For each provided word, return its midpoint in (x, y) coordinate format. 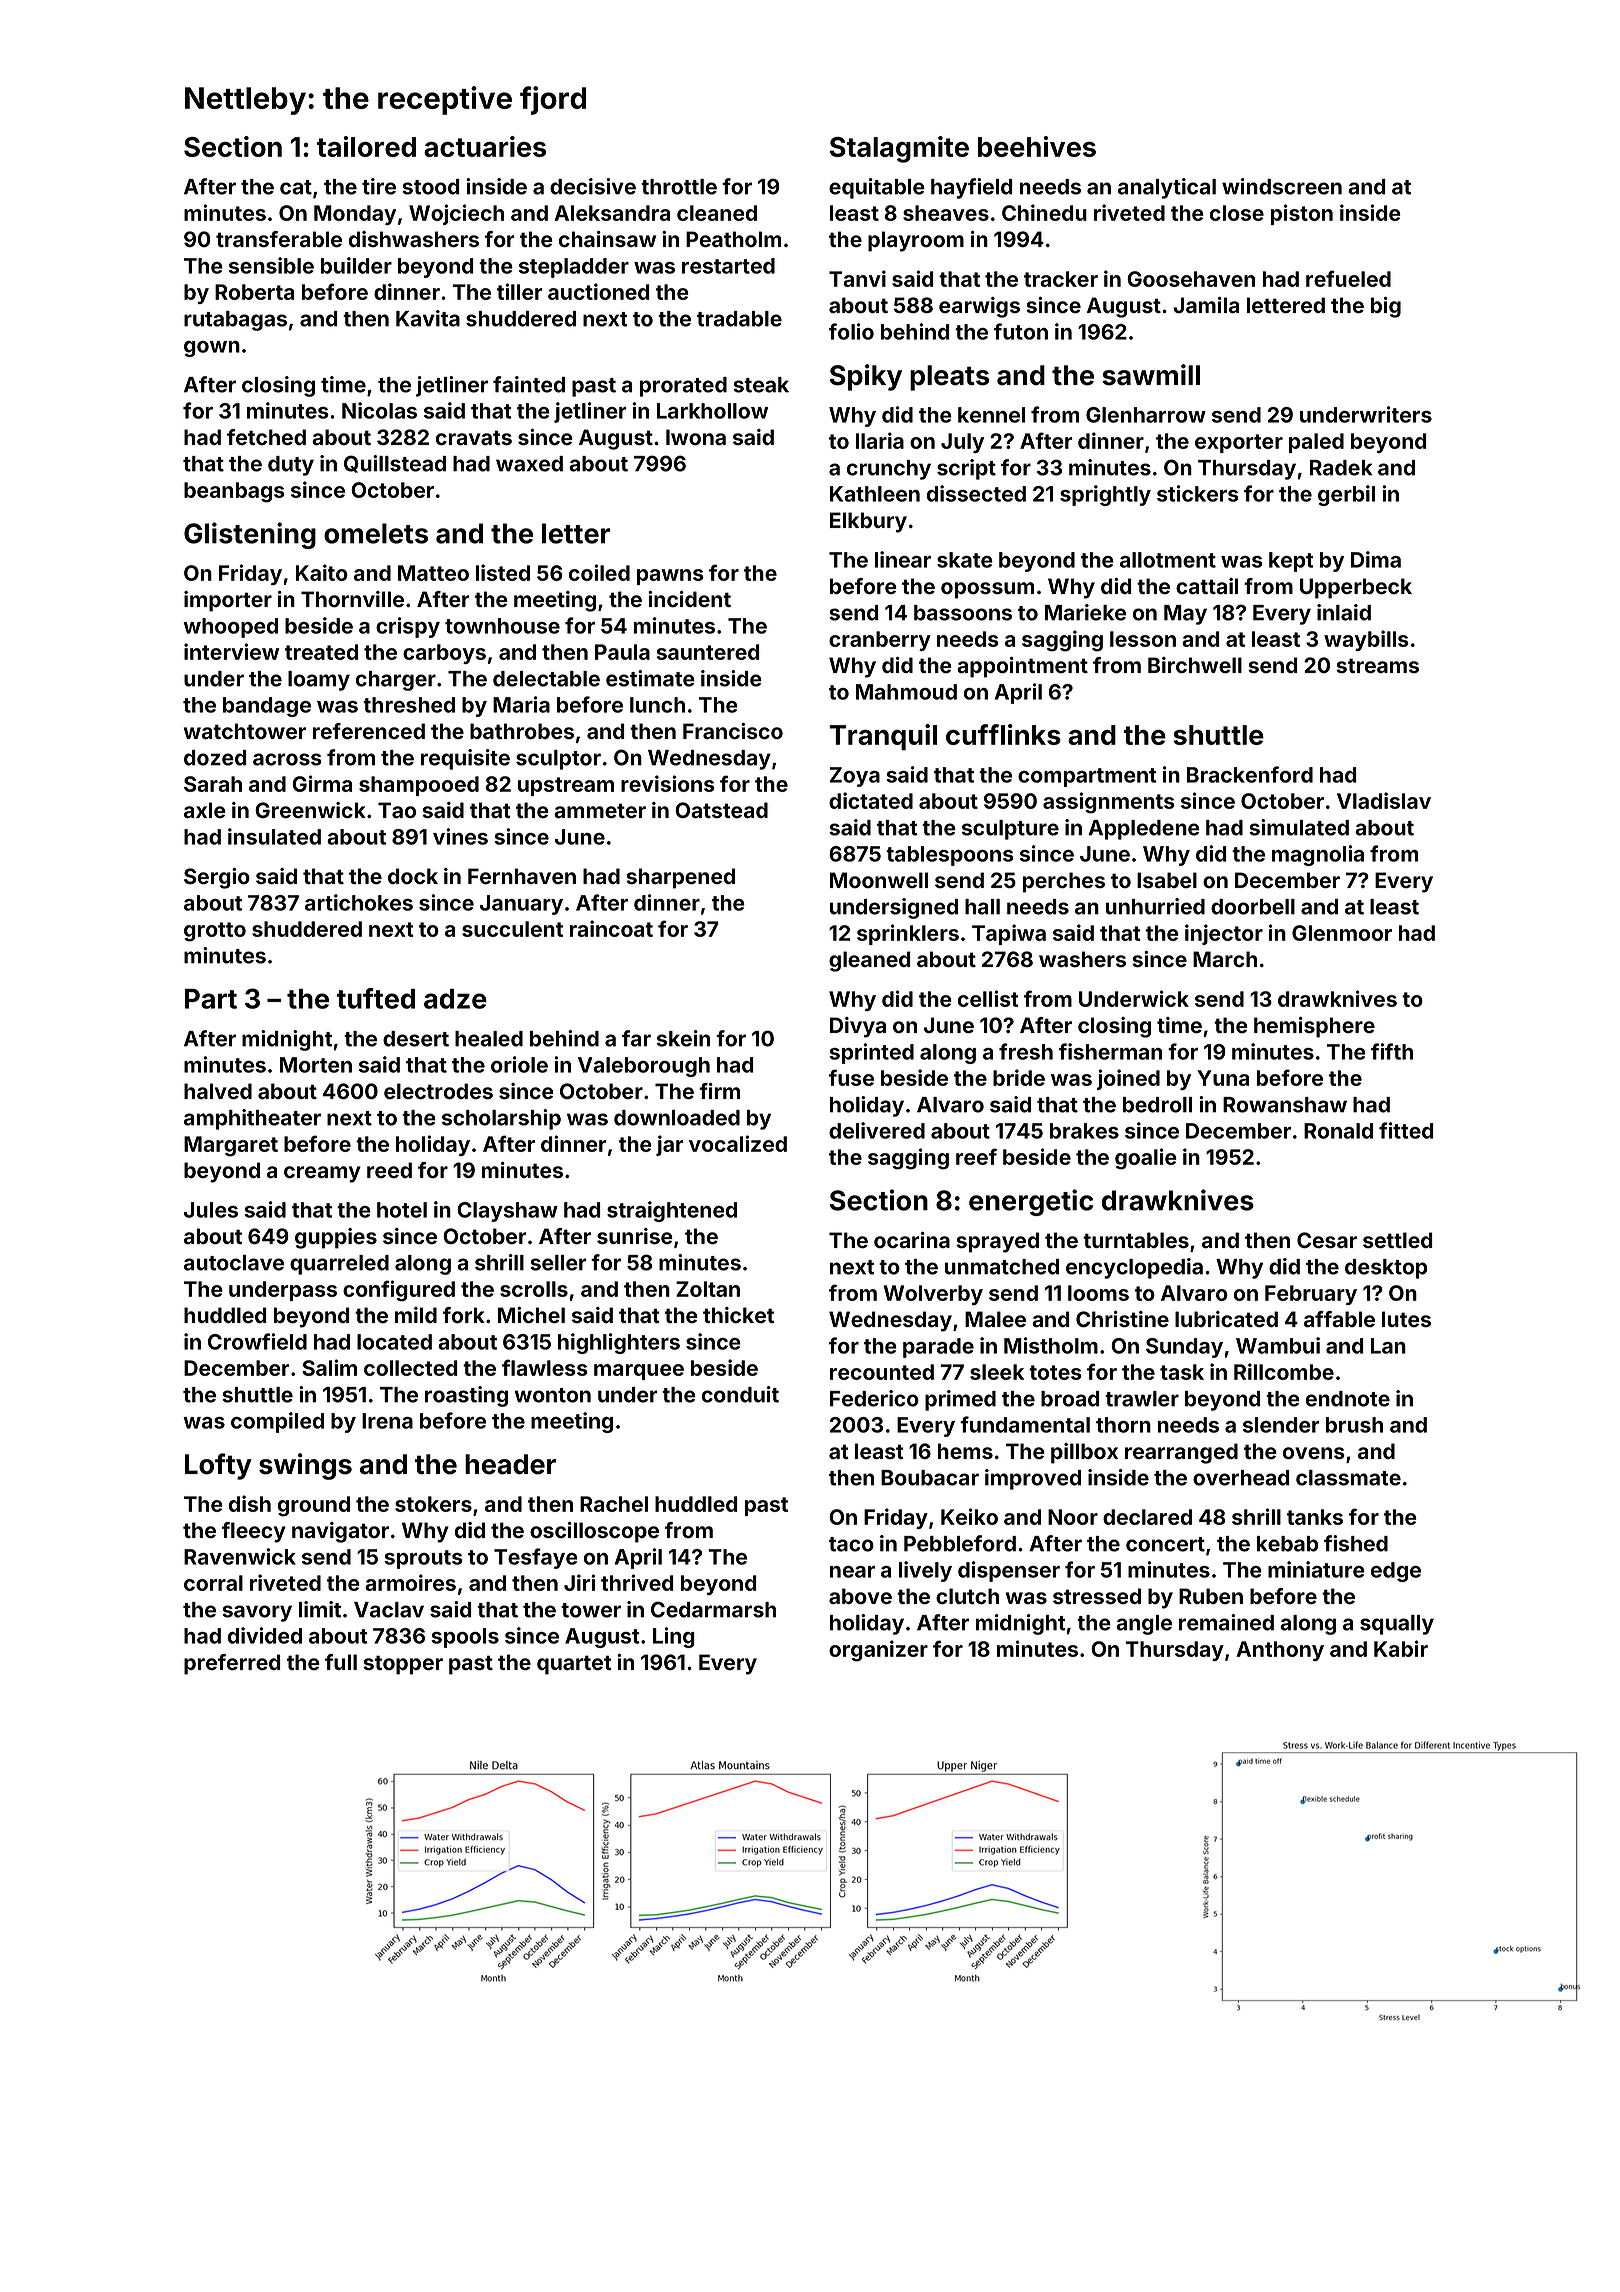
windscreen (1282, 186)
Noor (1073, 1517)
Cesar (1327, 1240)
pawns (670, 577)
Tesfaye (536, 1558)
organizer (878, 1651)
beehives (1037, 146)
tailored (366, 146)
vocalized (738, 1143)
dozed (215, 758)
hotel (402, 1210)
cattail (1207, 586)
